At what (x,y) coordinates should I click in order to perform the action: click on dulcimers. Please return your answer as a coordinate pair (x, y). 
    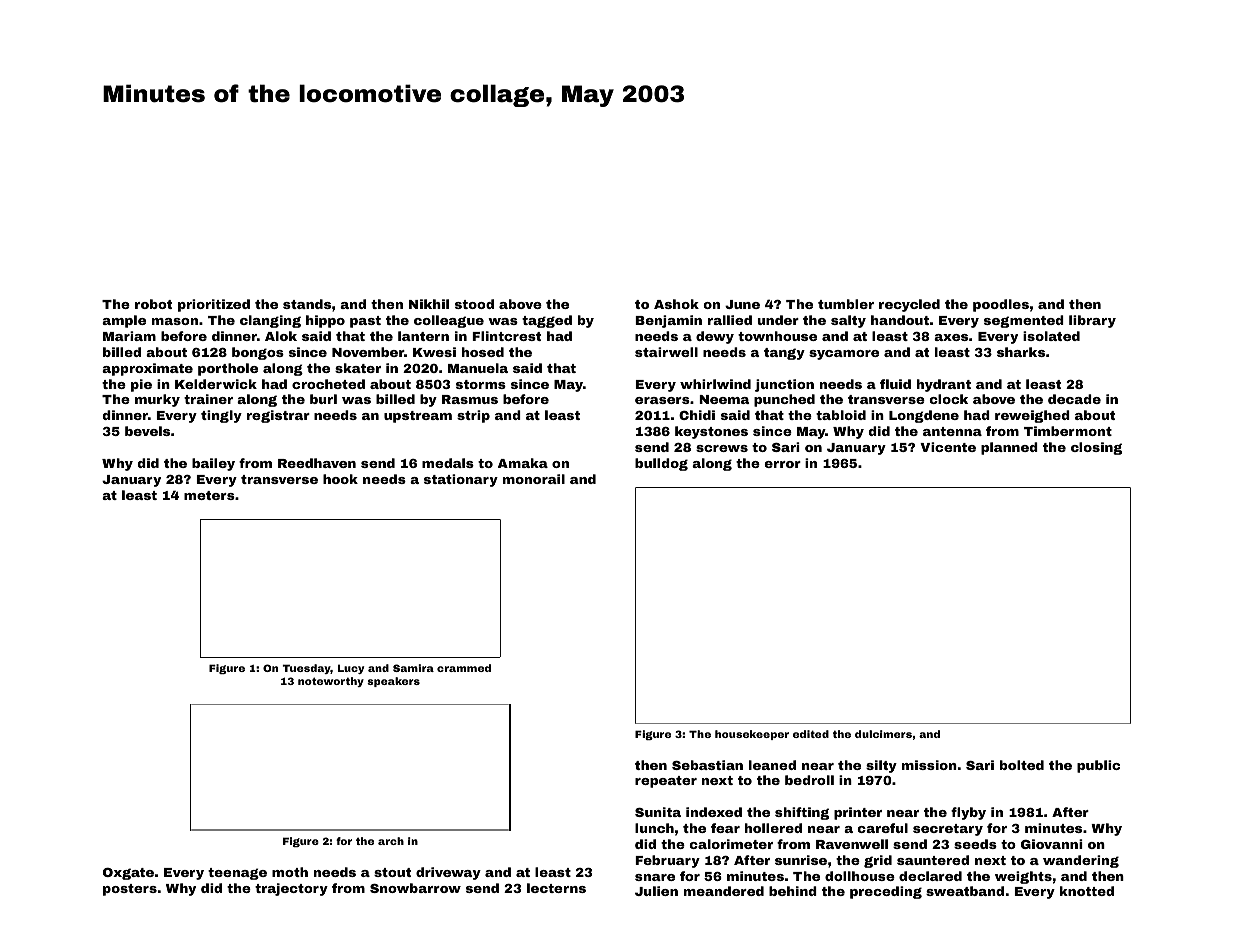
    Looking at the image, I should click on (883, 734).
